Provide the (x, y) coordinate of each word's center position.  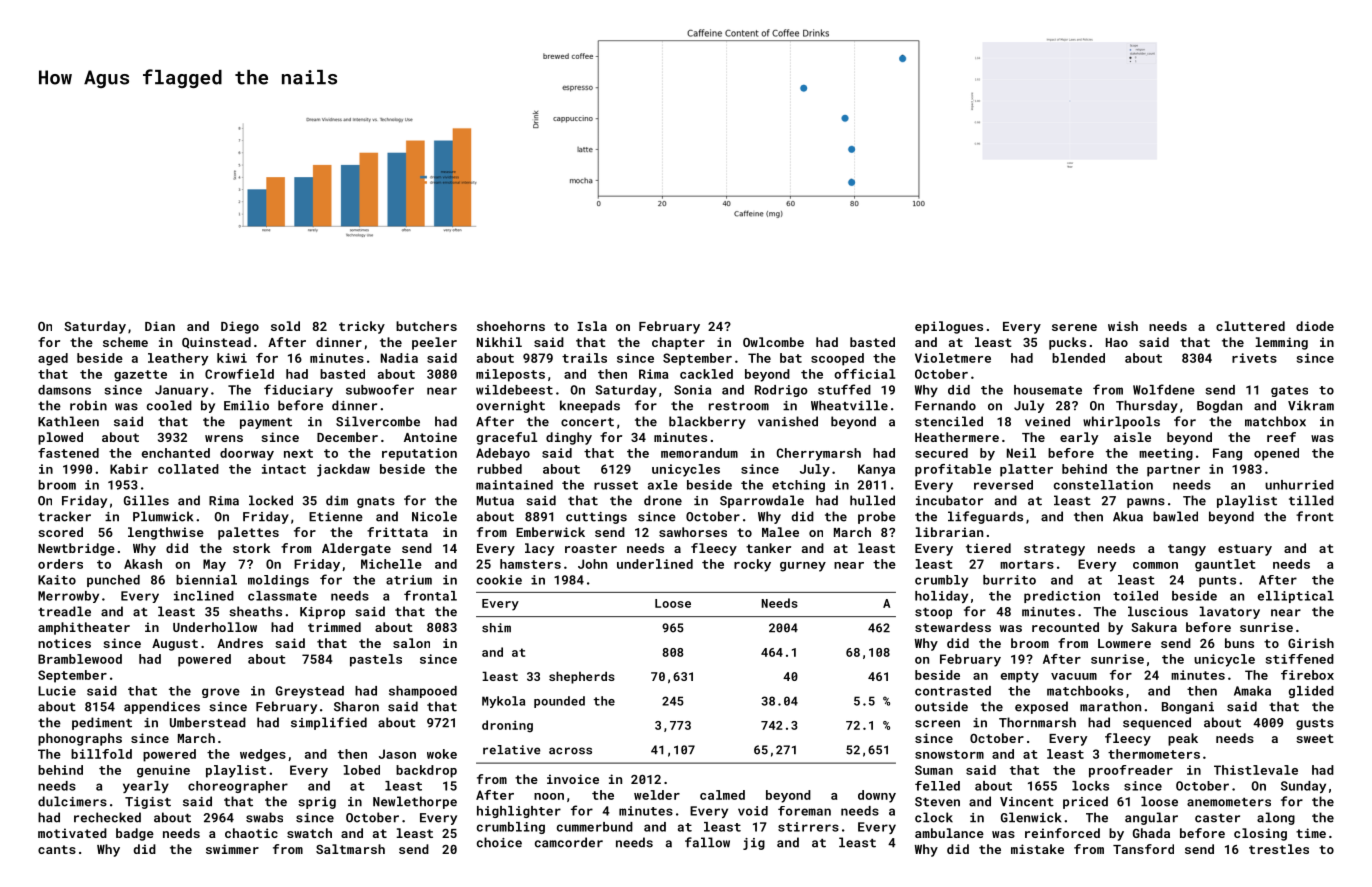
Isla (592, 326)
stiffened (1300, 659)
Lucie (57, 691)
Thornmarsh (1037, 722)
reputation (419, 454)
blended (1078, 358)
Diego (240, 327)
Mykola (503, 702)
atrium (409, 580)
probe (877, 517)
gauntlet (1225, 565)
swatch (309, 833)
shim (496, 628)
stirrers (808, 827)
